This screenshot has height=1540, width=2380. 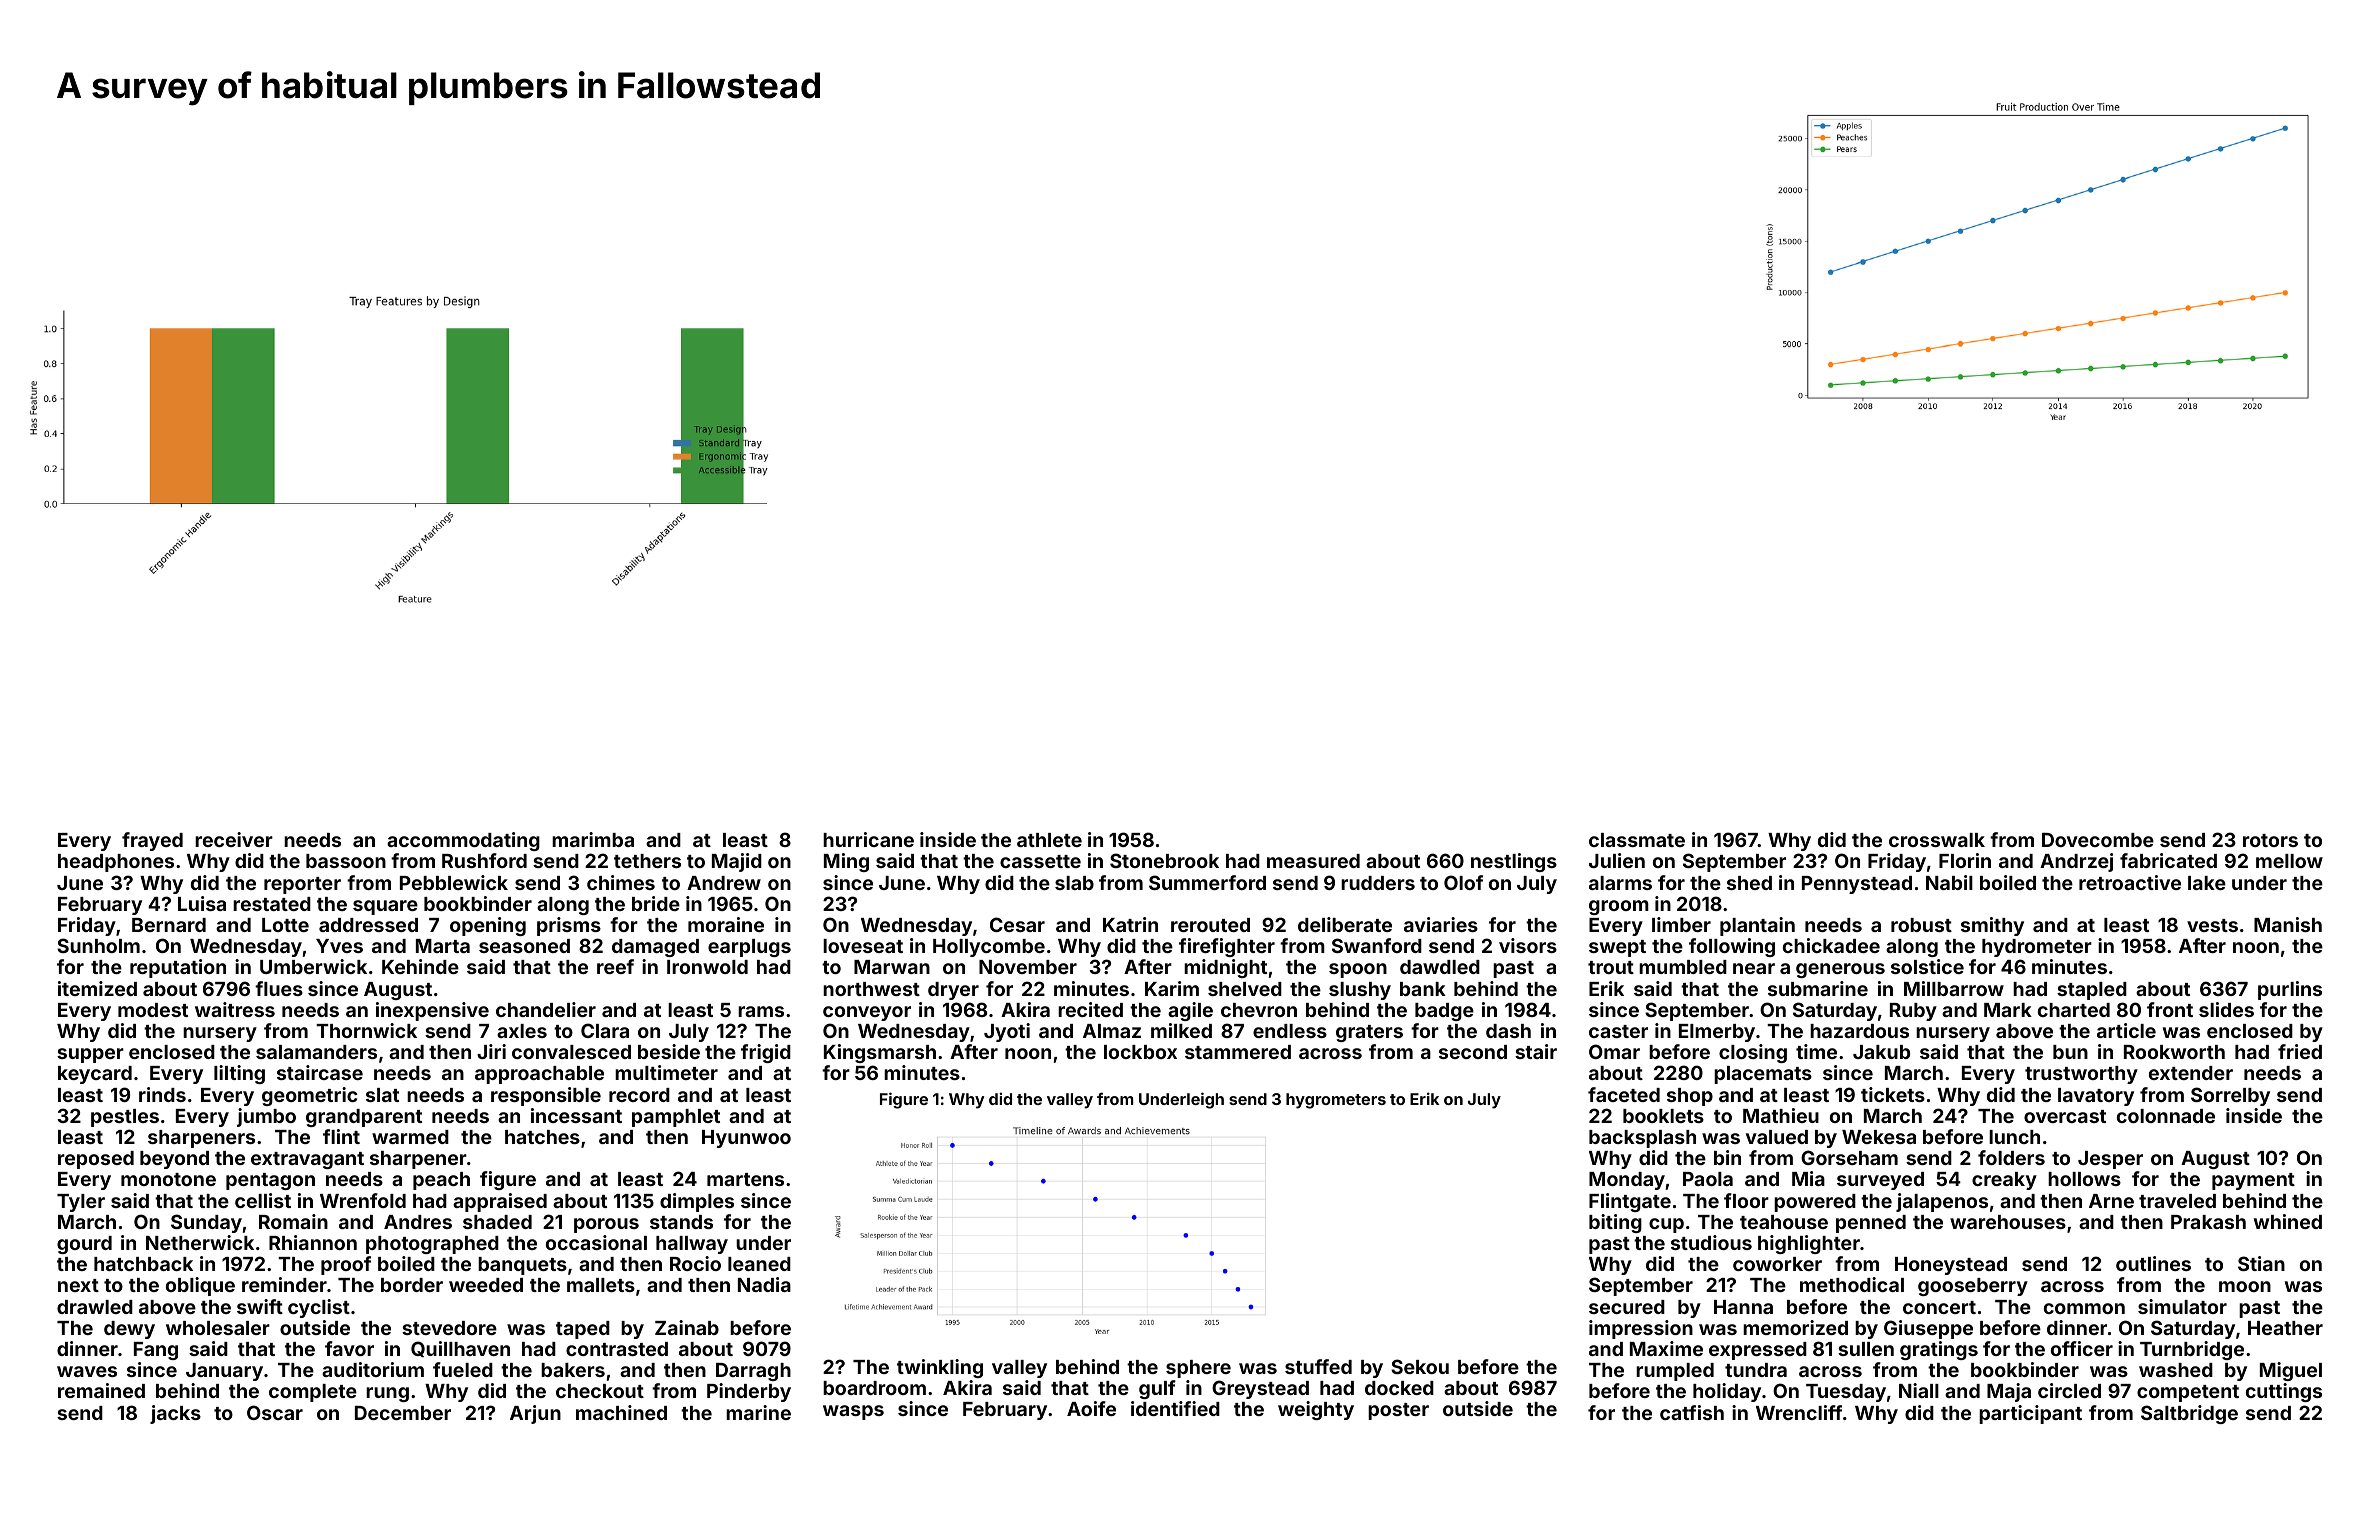 What do you see at coordinates (2111, 1201) in the screenshot?
I see `Arne` at bounding box center [2111, 1201].
